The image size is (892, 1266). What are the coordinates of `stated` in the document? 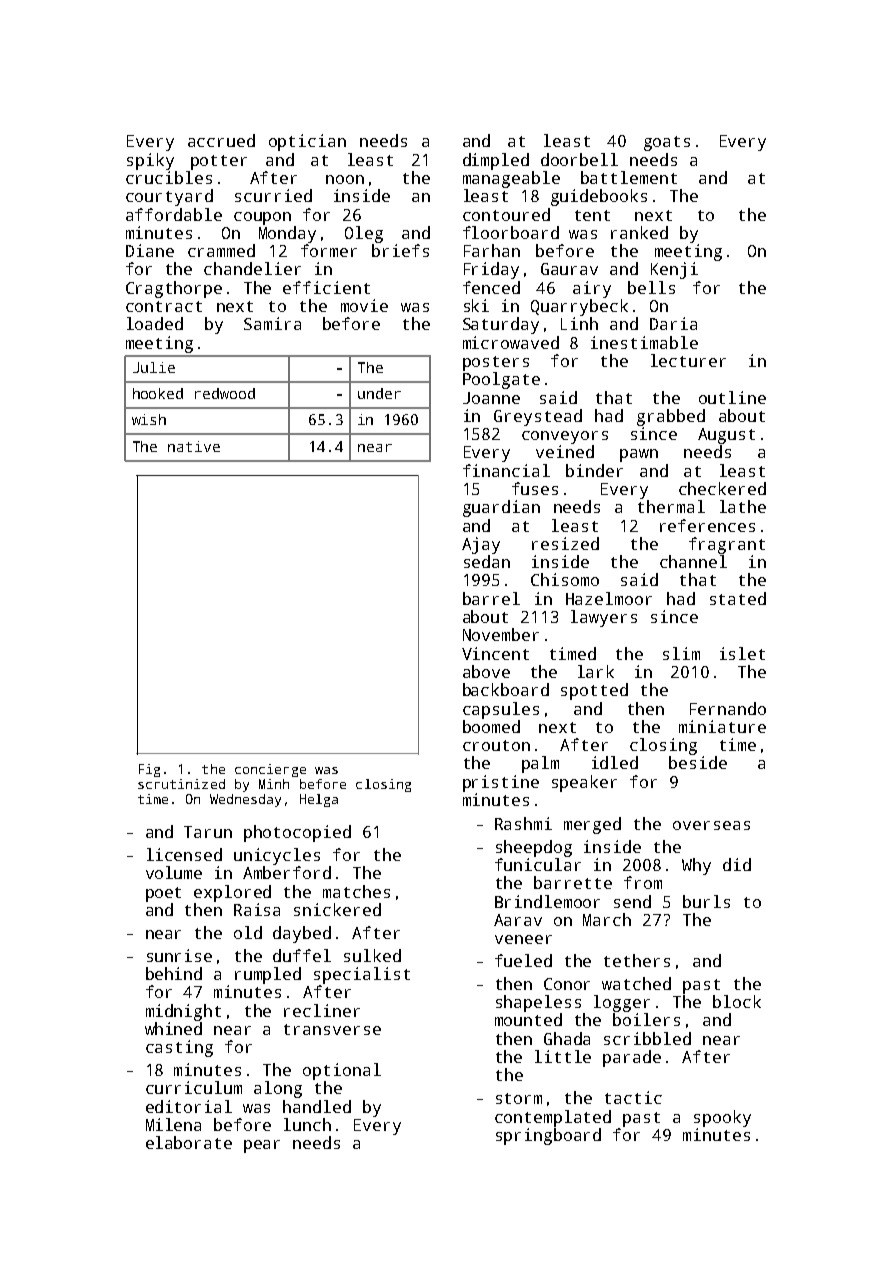 It's located at (738, 598).
